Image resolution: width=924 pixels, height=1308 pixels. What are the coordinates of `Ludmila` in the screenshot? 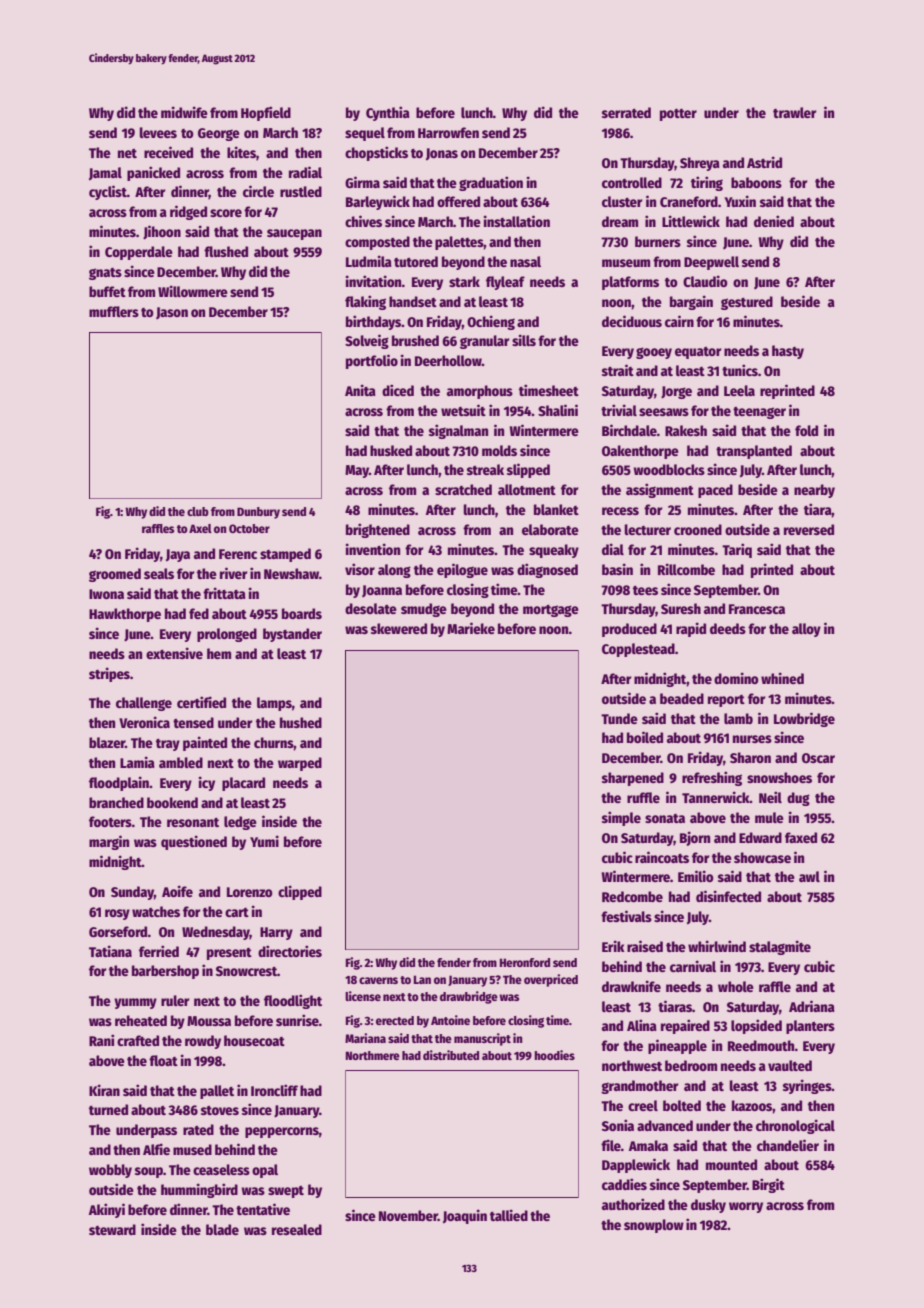 It's located at (369, 261).
